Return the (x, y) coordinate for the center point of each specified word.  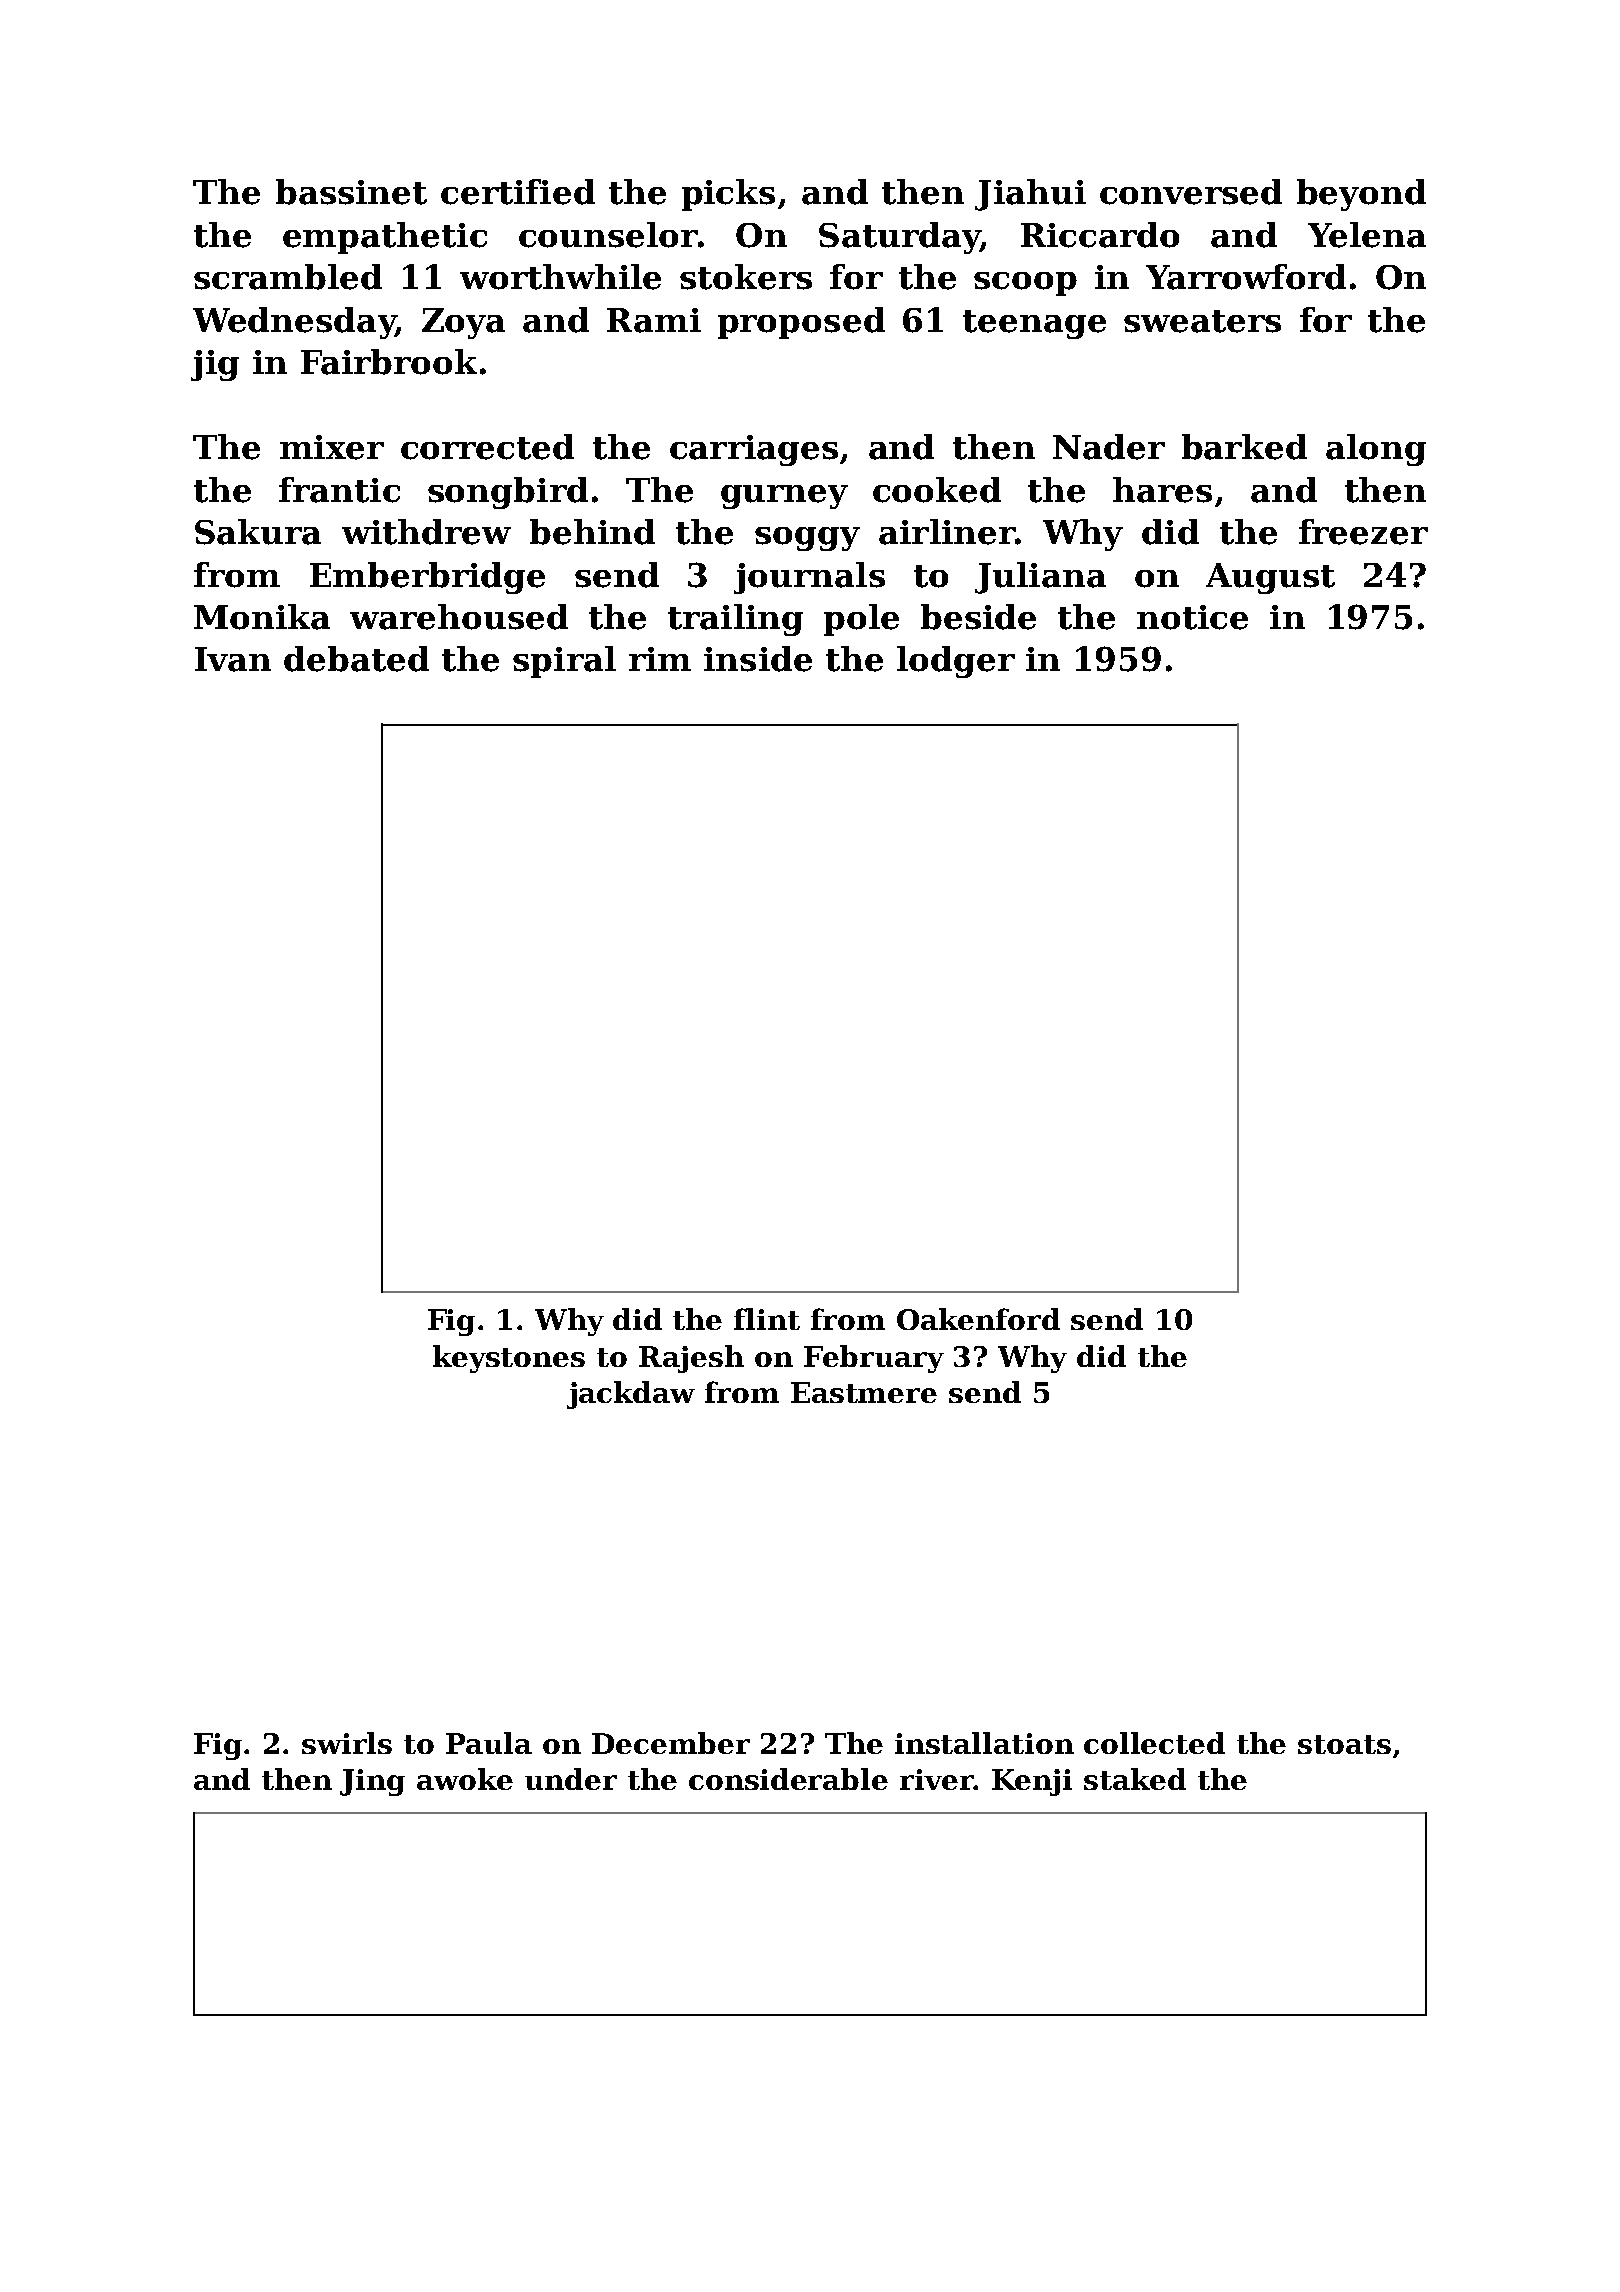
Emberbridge (427, 578)
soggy (807, 539)
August (1270, 578)
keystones (509, 1359)
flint (767, 1319)
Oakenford (978, 1319)
